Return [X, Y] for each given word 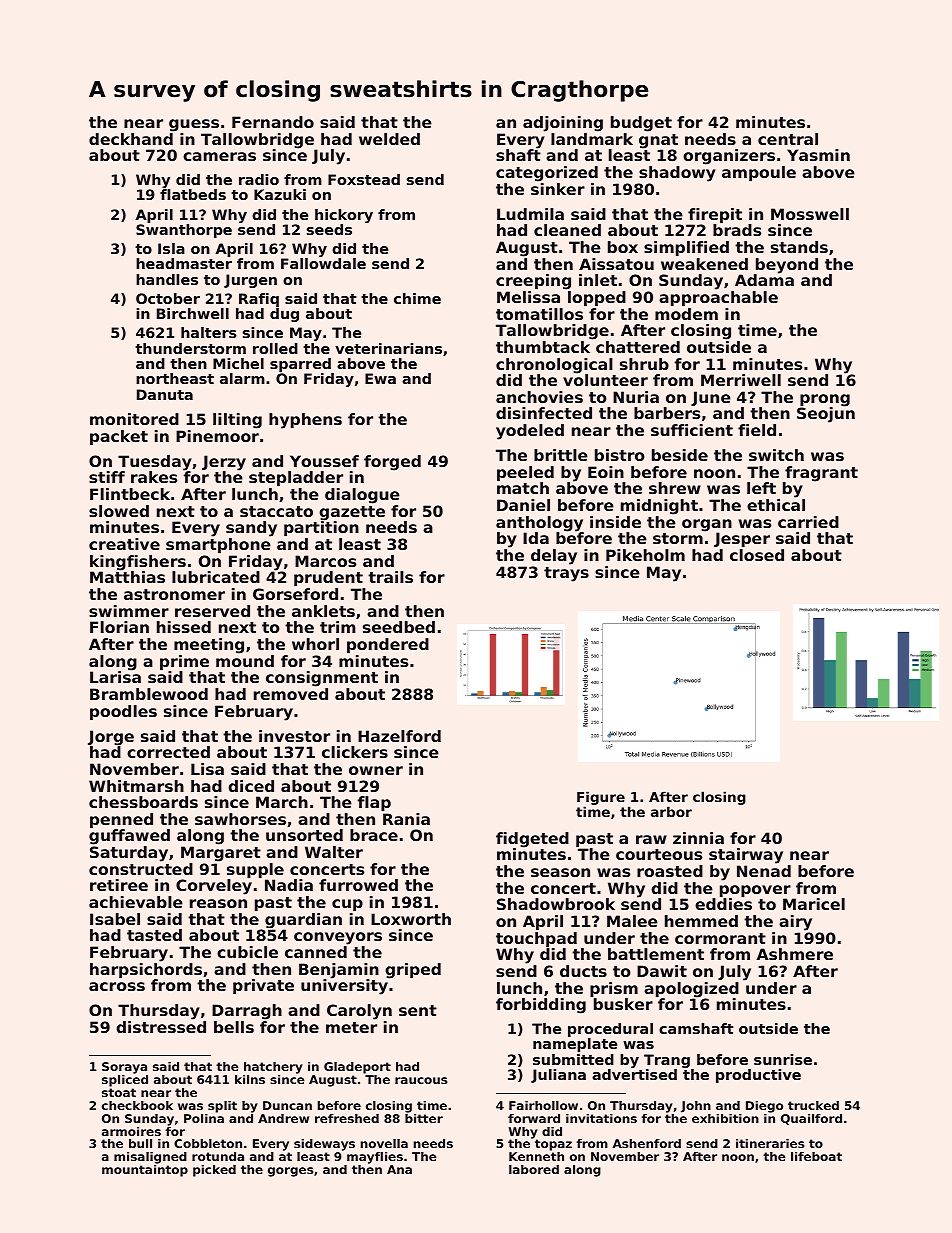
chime [417, 298]
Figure [601, 798]
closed [757, 555]
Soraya [124, 1068]
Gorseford [295, 594]
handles [167, 279]
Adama [764, 280]
